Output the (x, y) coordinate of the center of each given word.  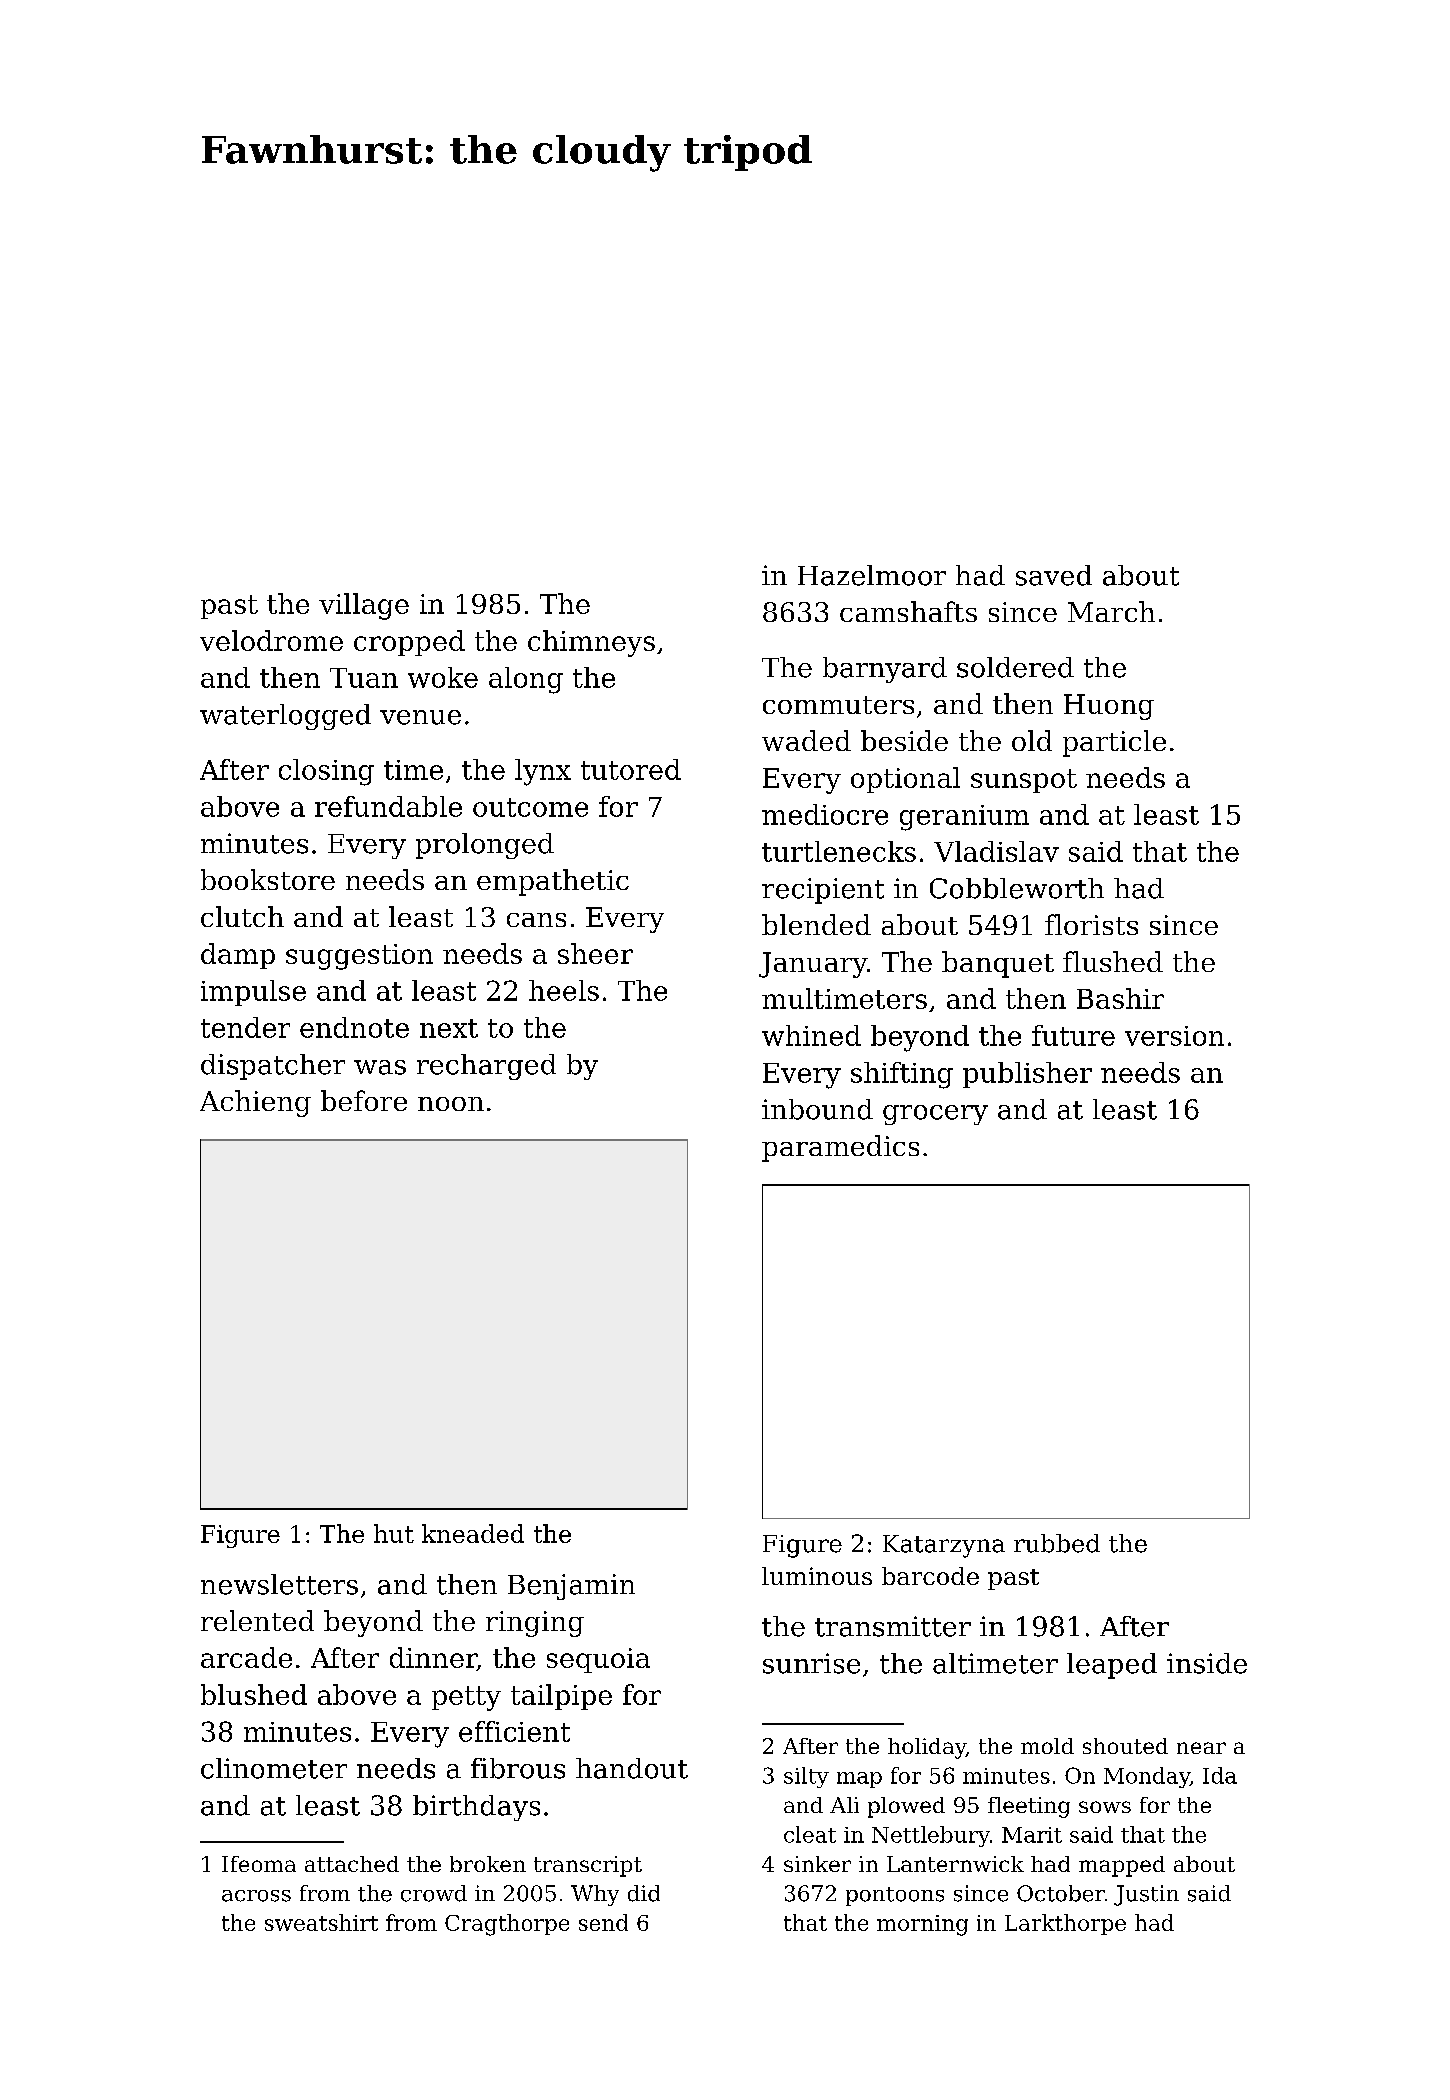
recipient (823, 891)
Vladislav (996, 851)
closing (326, 772)
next (449, 1028)
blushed (254, 1694)
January (813, 965)
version (1174, 1036)
